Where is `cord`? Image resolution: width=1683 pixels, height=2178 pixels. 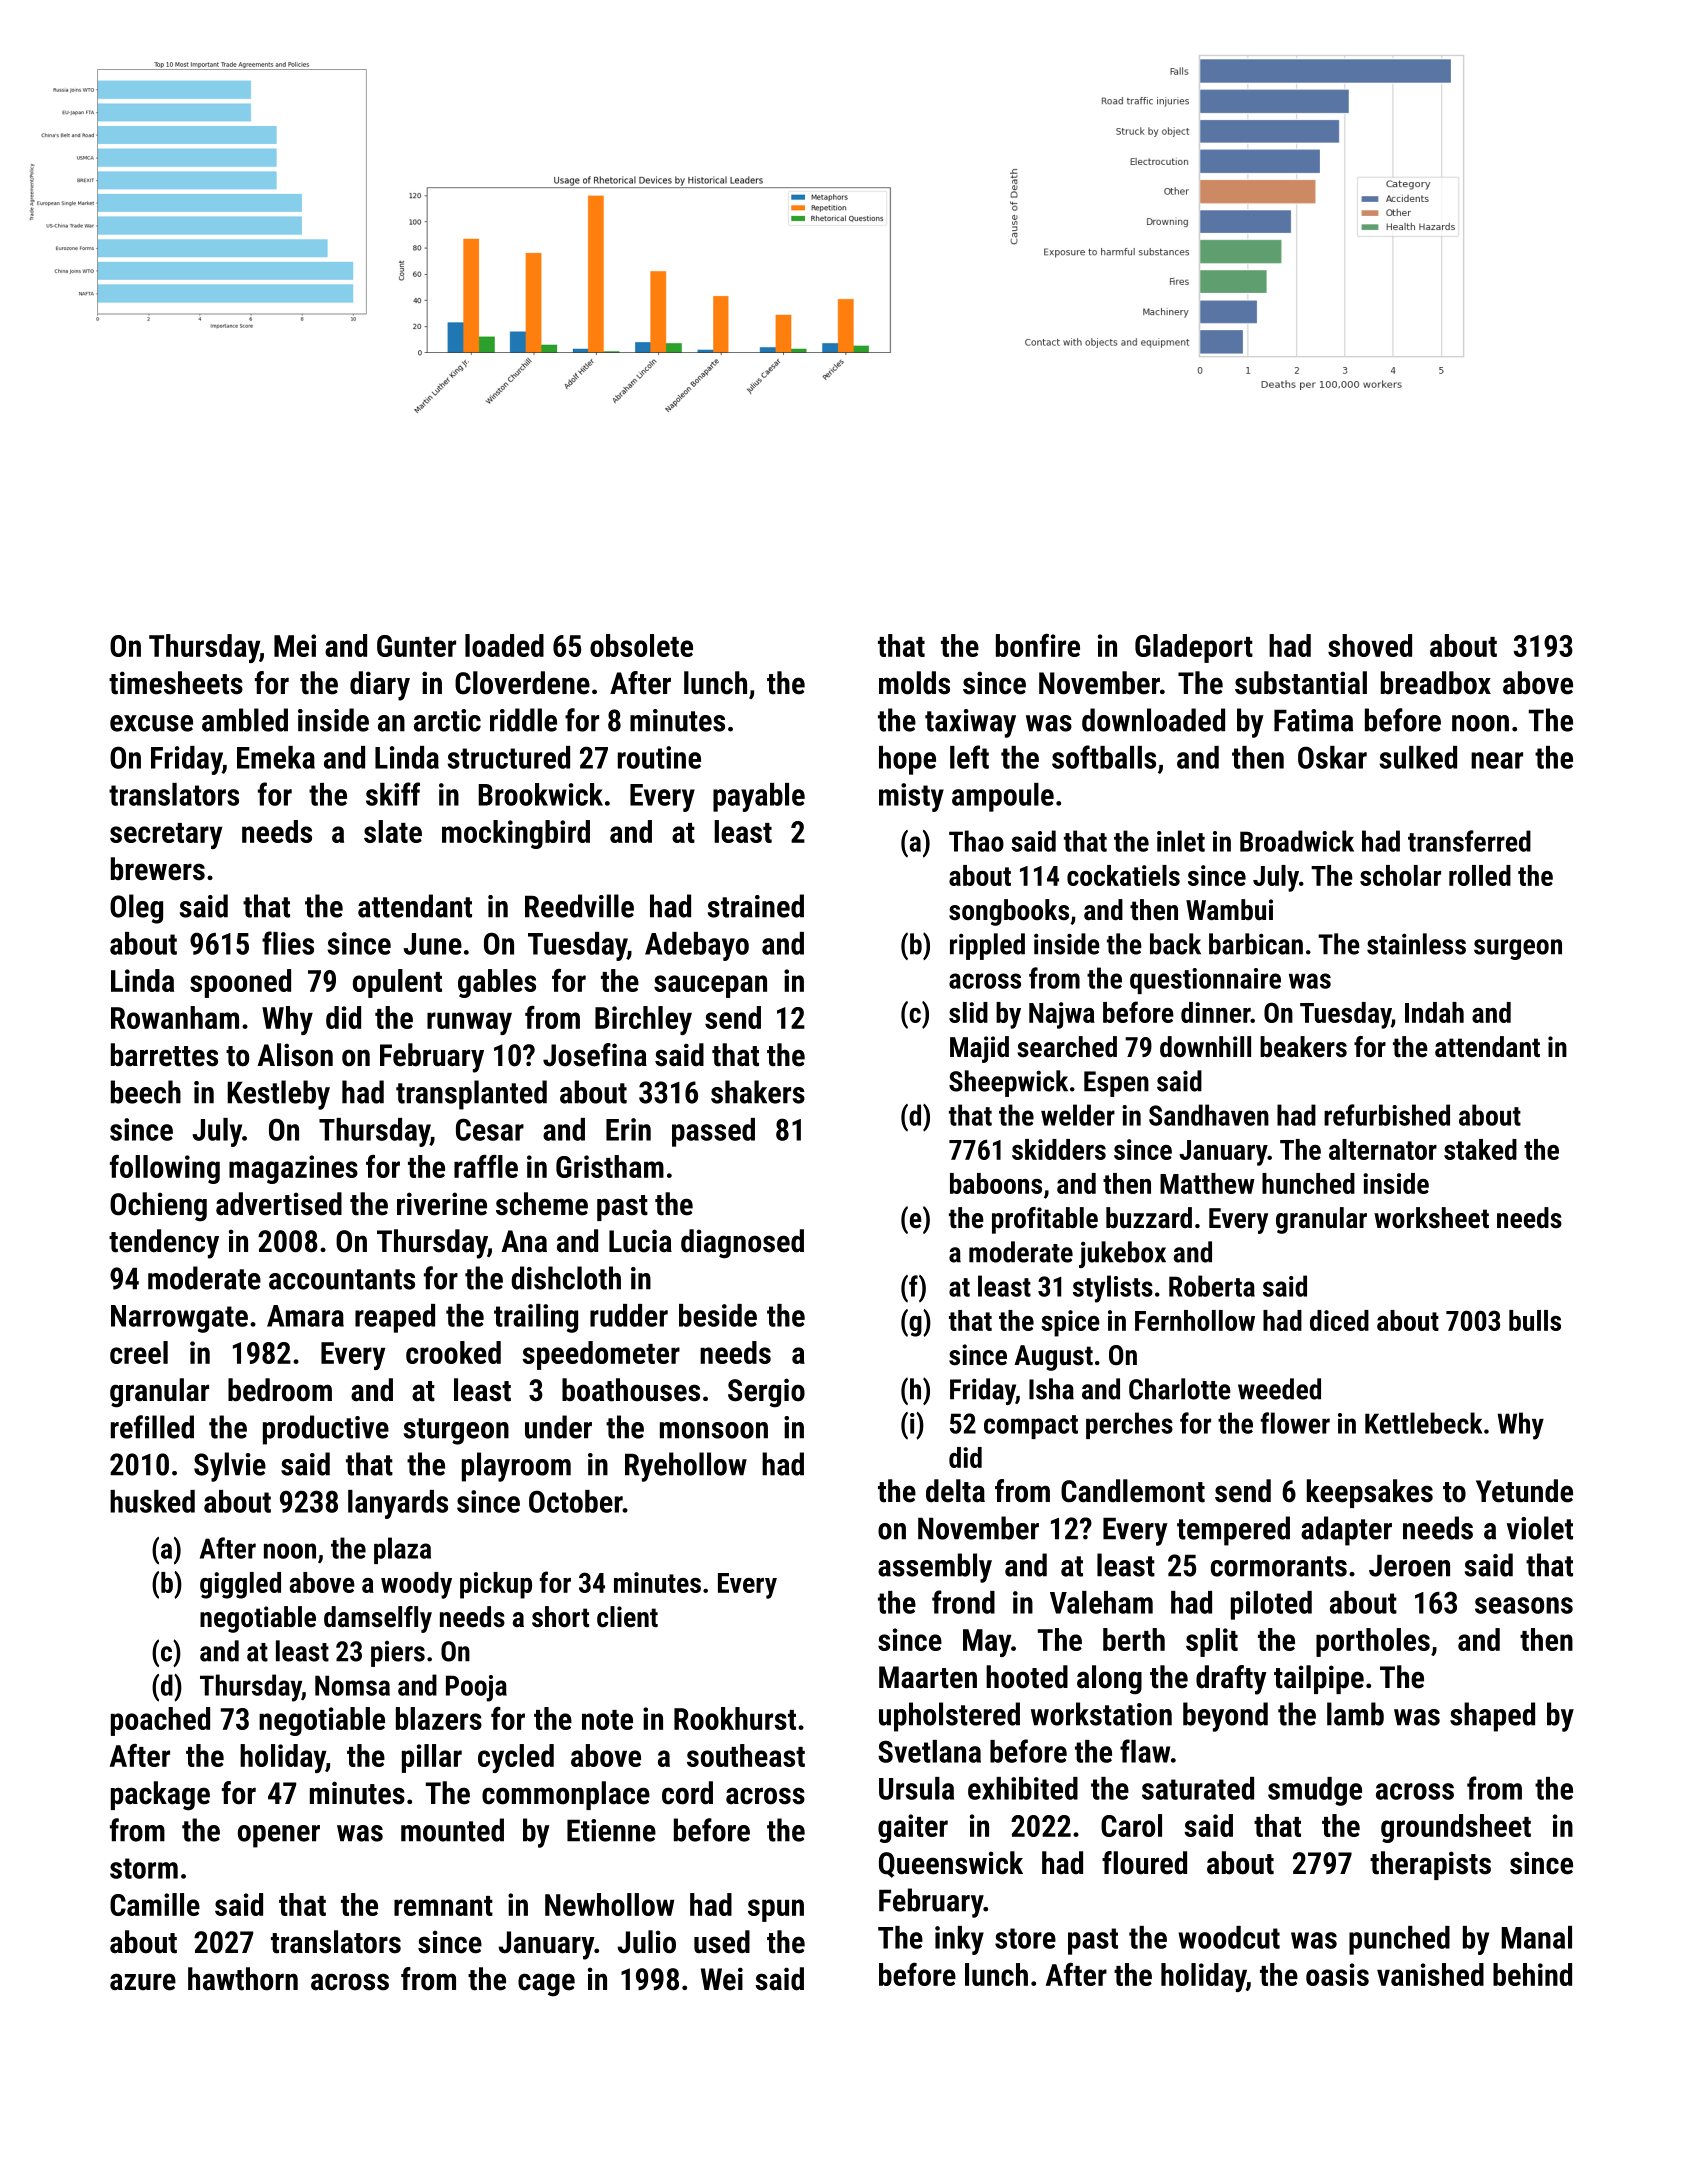
cord is located at coordinates (687, 1793).
